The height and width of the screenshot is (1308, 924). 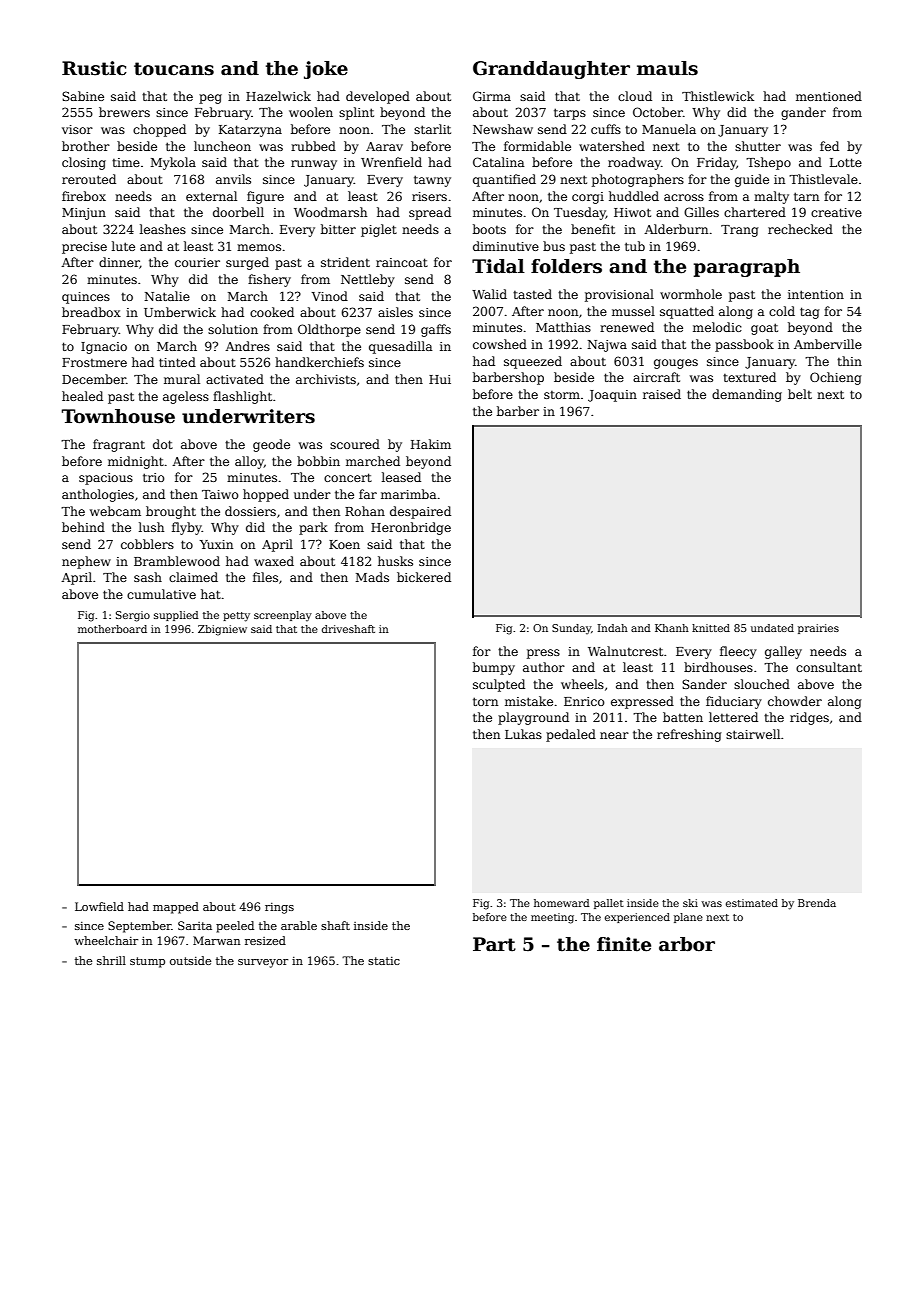 I want to click on Townhouse, so click(x=118, y=416).
